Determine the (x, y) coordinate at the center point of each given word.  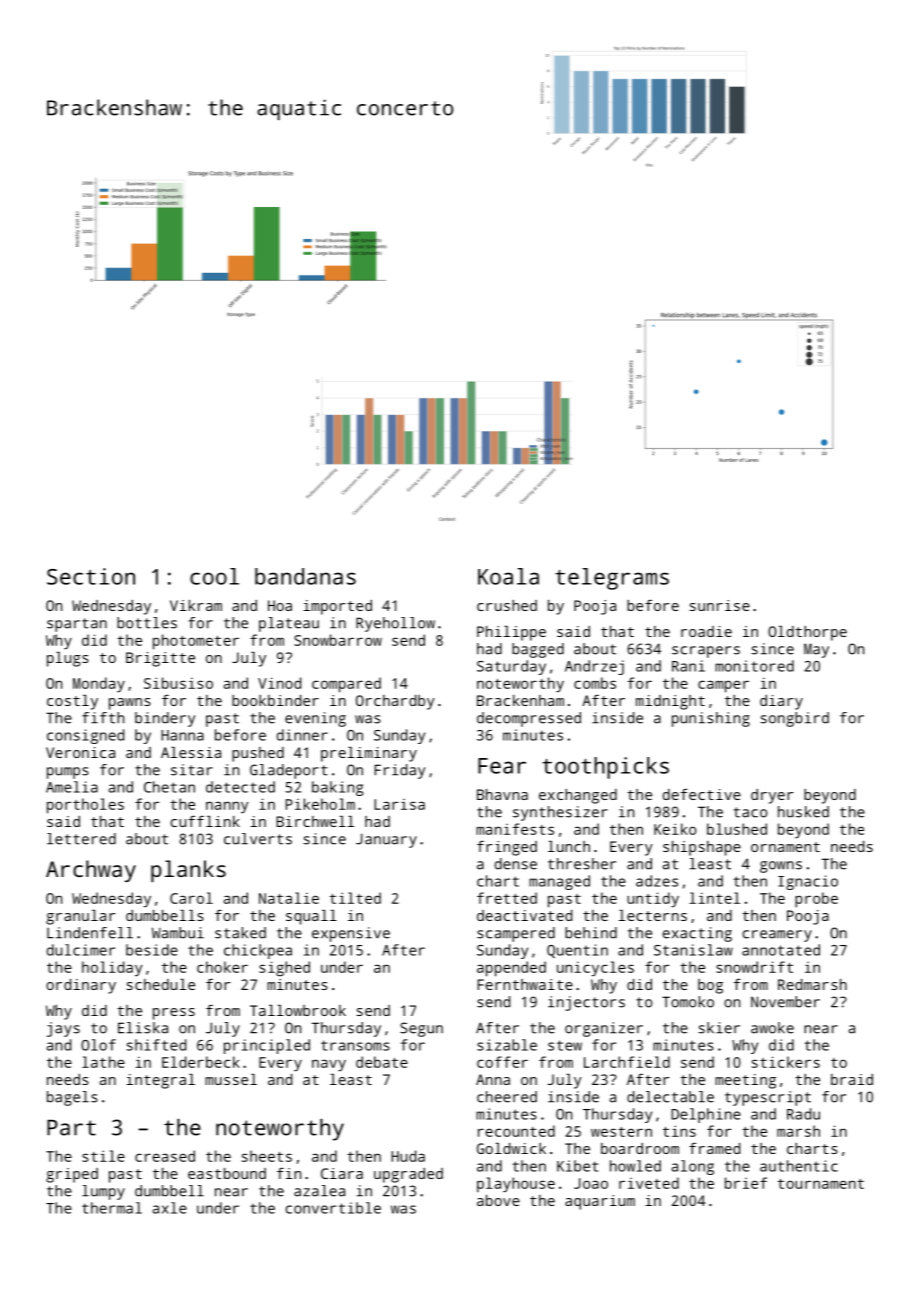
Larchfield (627, 1062)
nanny (227, 807)
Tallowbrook (298, 1010)
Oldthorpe (807, 633)
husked (803, 812)
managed (559, 882)
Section (91, 576)
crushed (507, 605)
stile (103, 1156)
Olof (98, 1045)
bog (710, 986)
